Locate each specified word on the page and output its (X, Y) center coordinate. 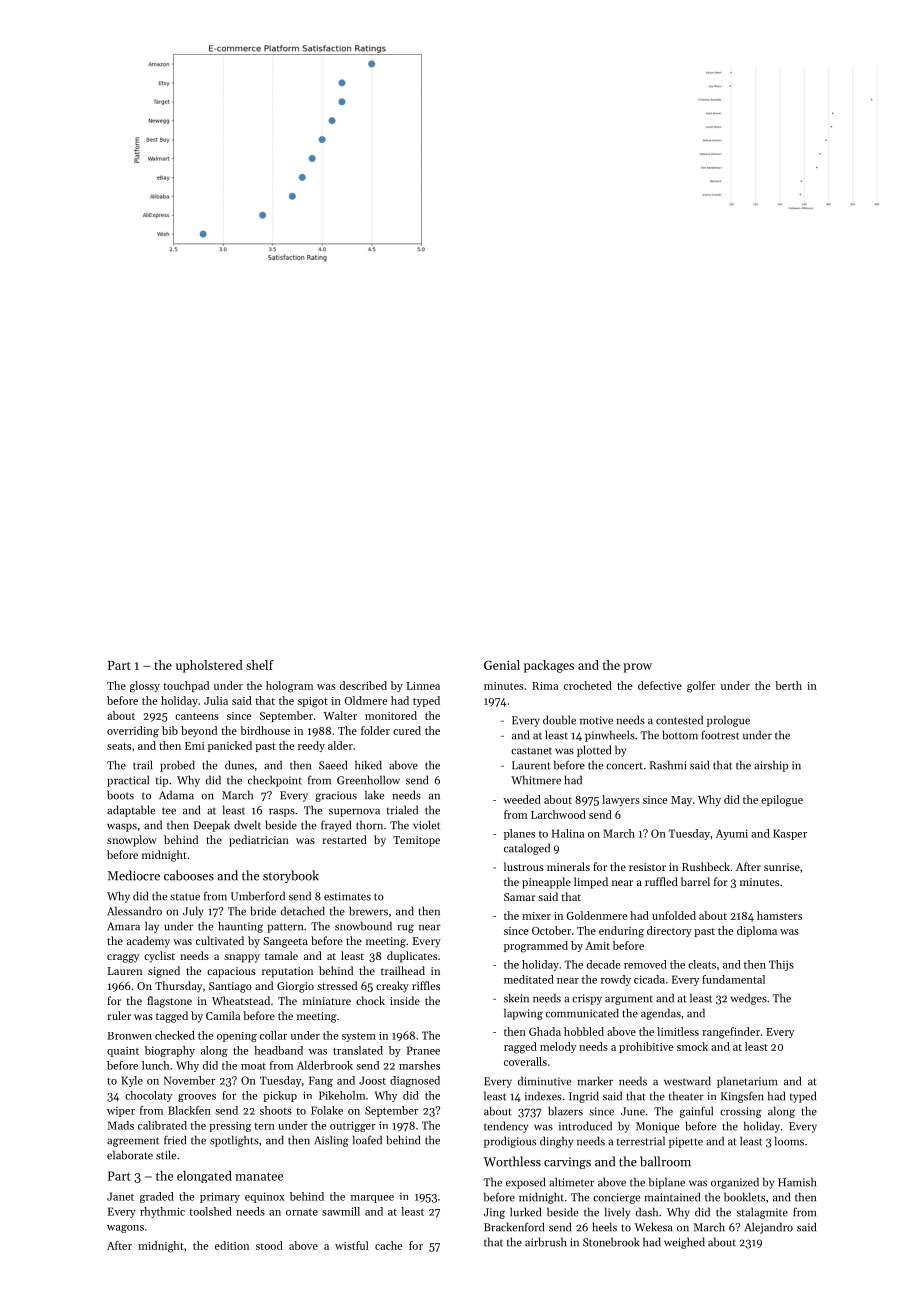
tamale (281, 955)
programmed (536, 947)
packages (549, 666)
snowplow (132, 841)
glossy (145, 687)
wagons (125, 1229)
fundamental (733, 979)
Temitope (416, 841)
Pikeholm (342, 1095)
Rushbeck (706, 866)
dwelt (247, 825)
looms (789, 1141)
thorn (369, 825)
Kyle (132, 1081)
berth (788, 685)
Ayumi (732, 834)
